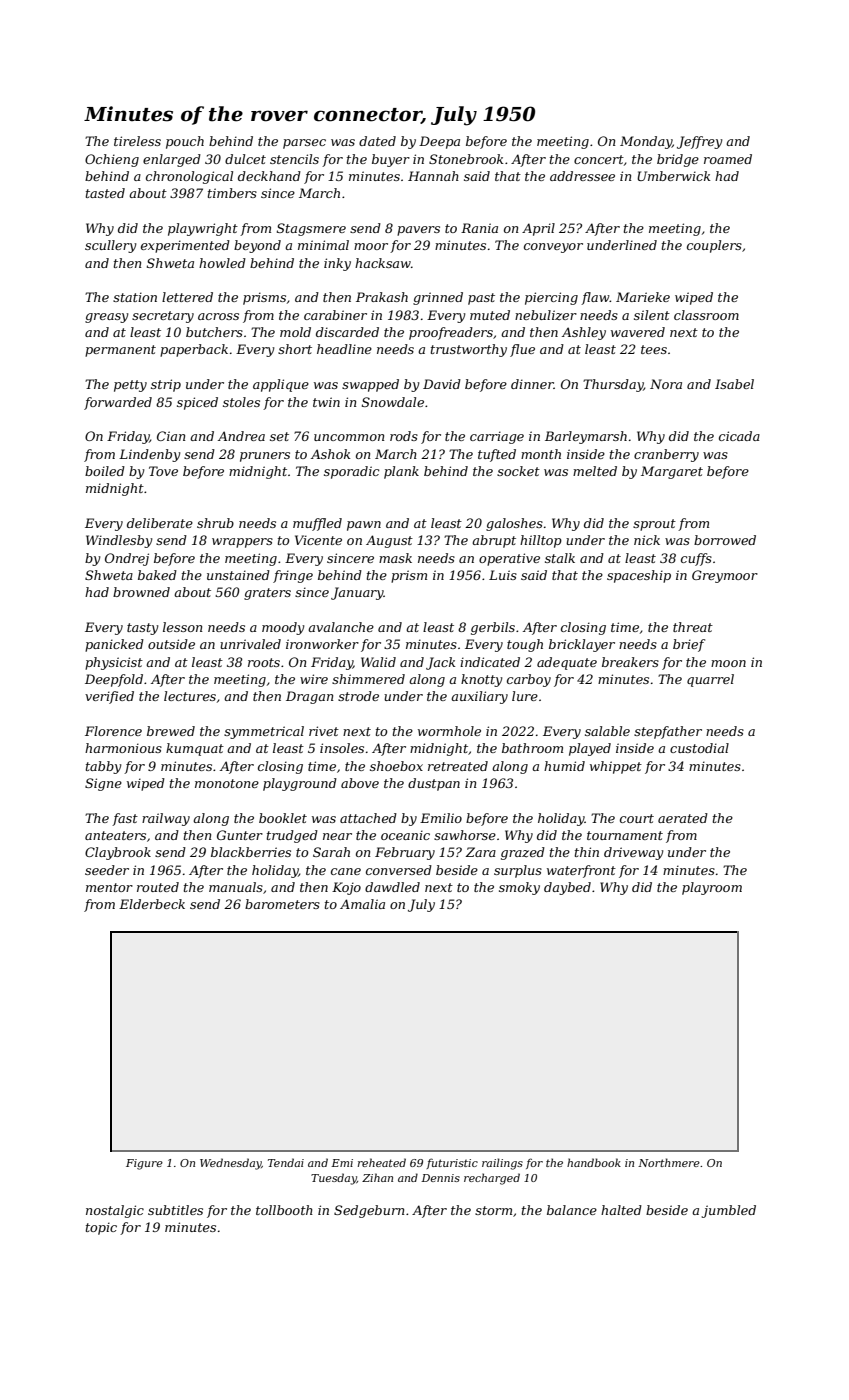 This screenshot has height=1400, width=849. Describe the element at coordinates (493, 1210) in the screenshot. I see `storm` at that location.
